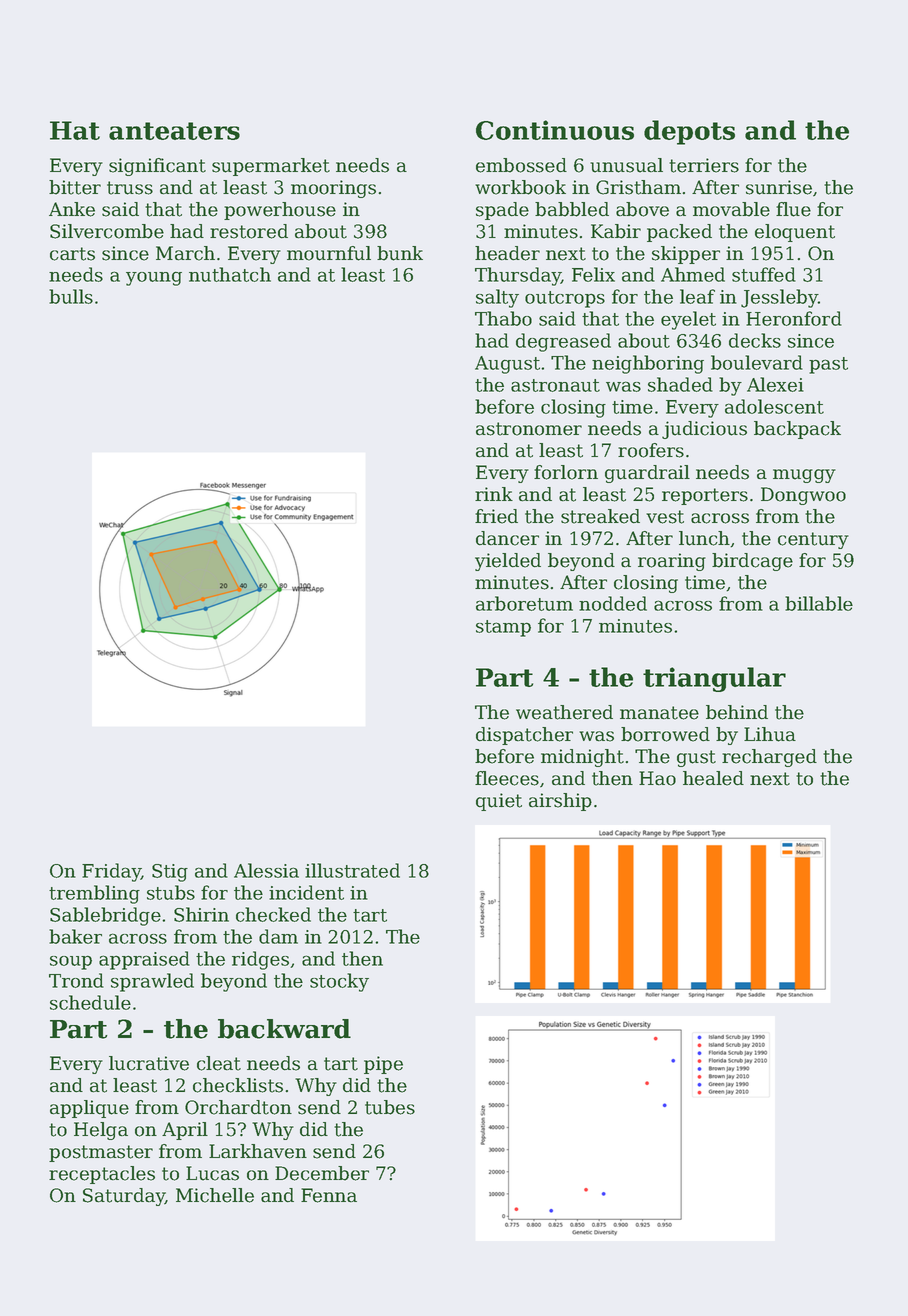  Describe the element at coordinates (496, 516) in the image. I see `fried` at that location.
